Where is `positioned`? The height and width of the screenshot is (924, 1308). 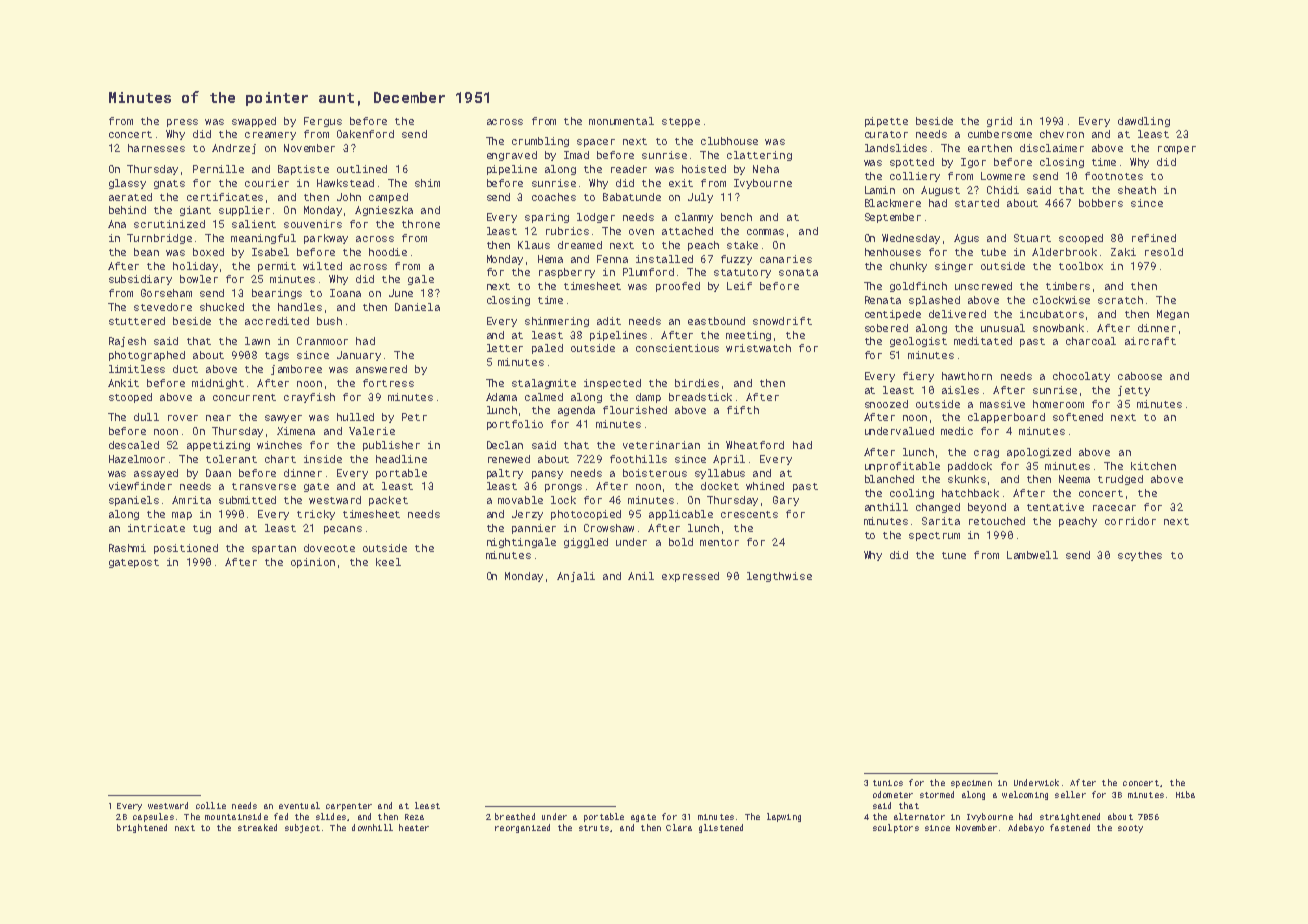
positioned is located at coordinates (186, 549).
